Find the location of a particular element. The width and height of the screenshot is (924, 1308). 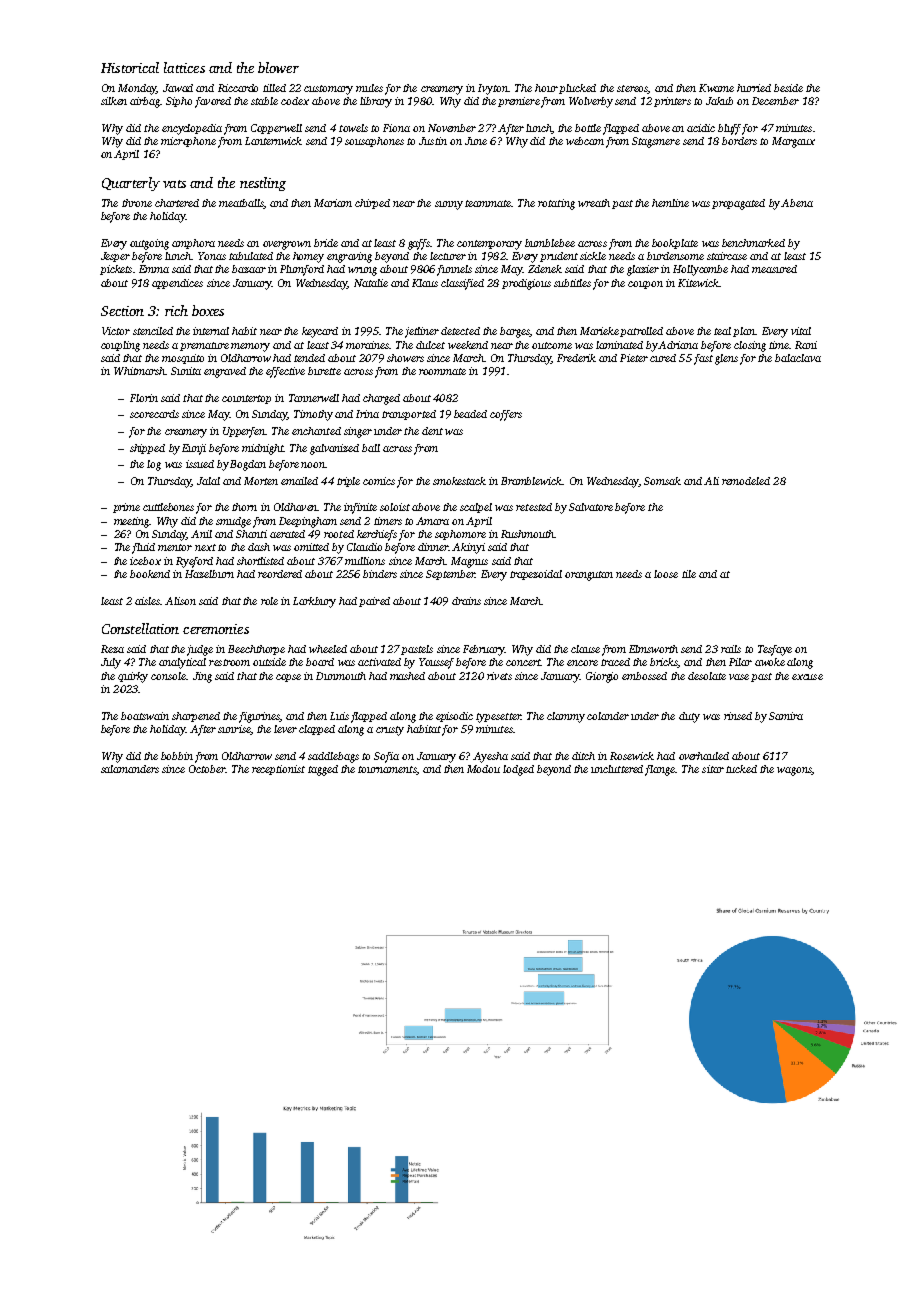

moraines is located at coordinates (368, 345).
